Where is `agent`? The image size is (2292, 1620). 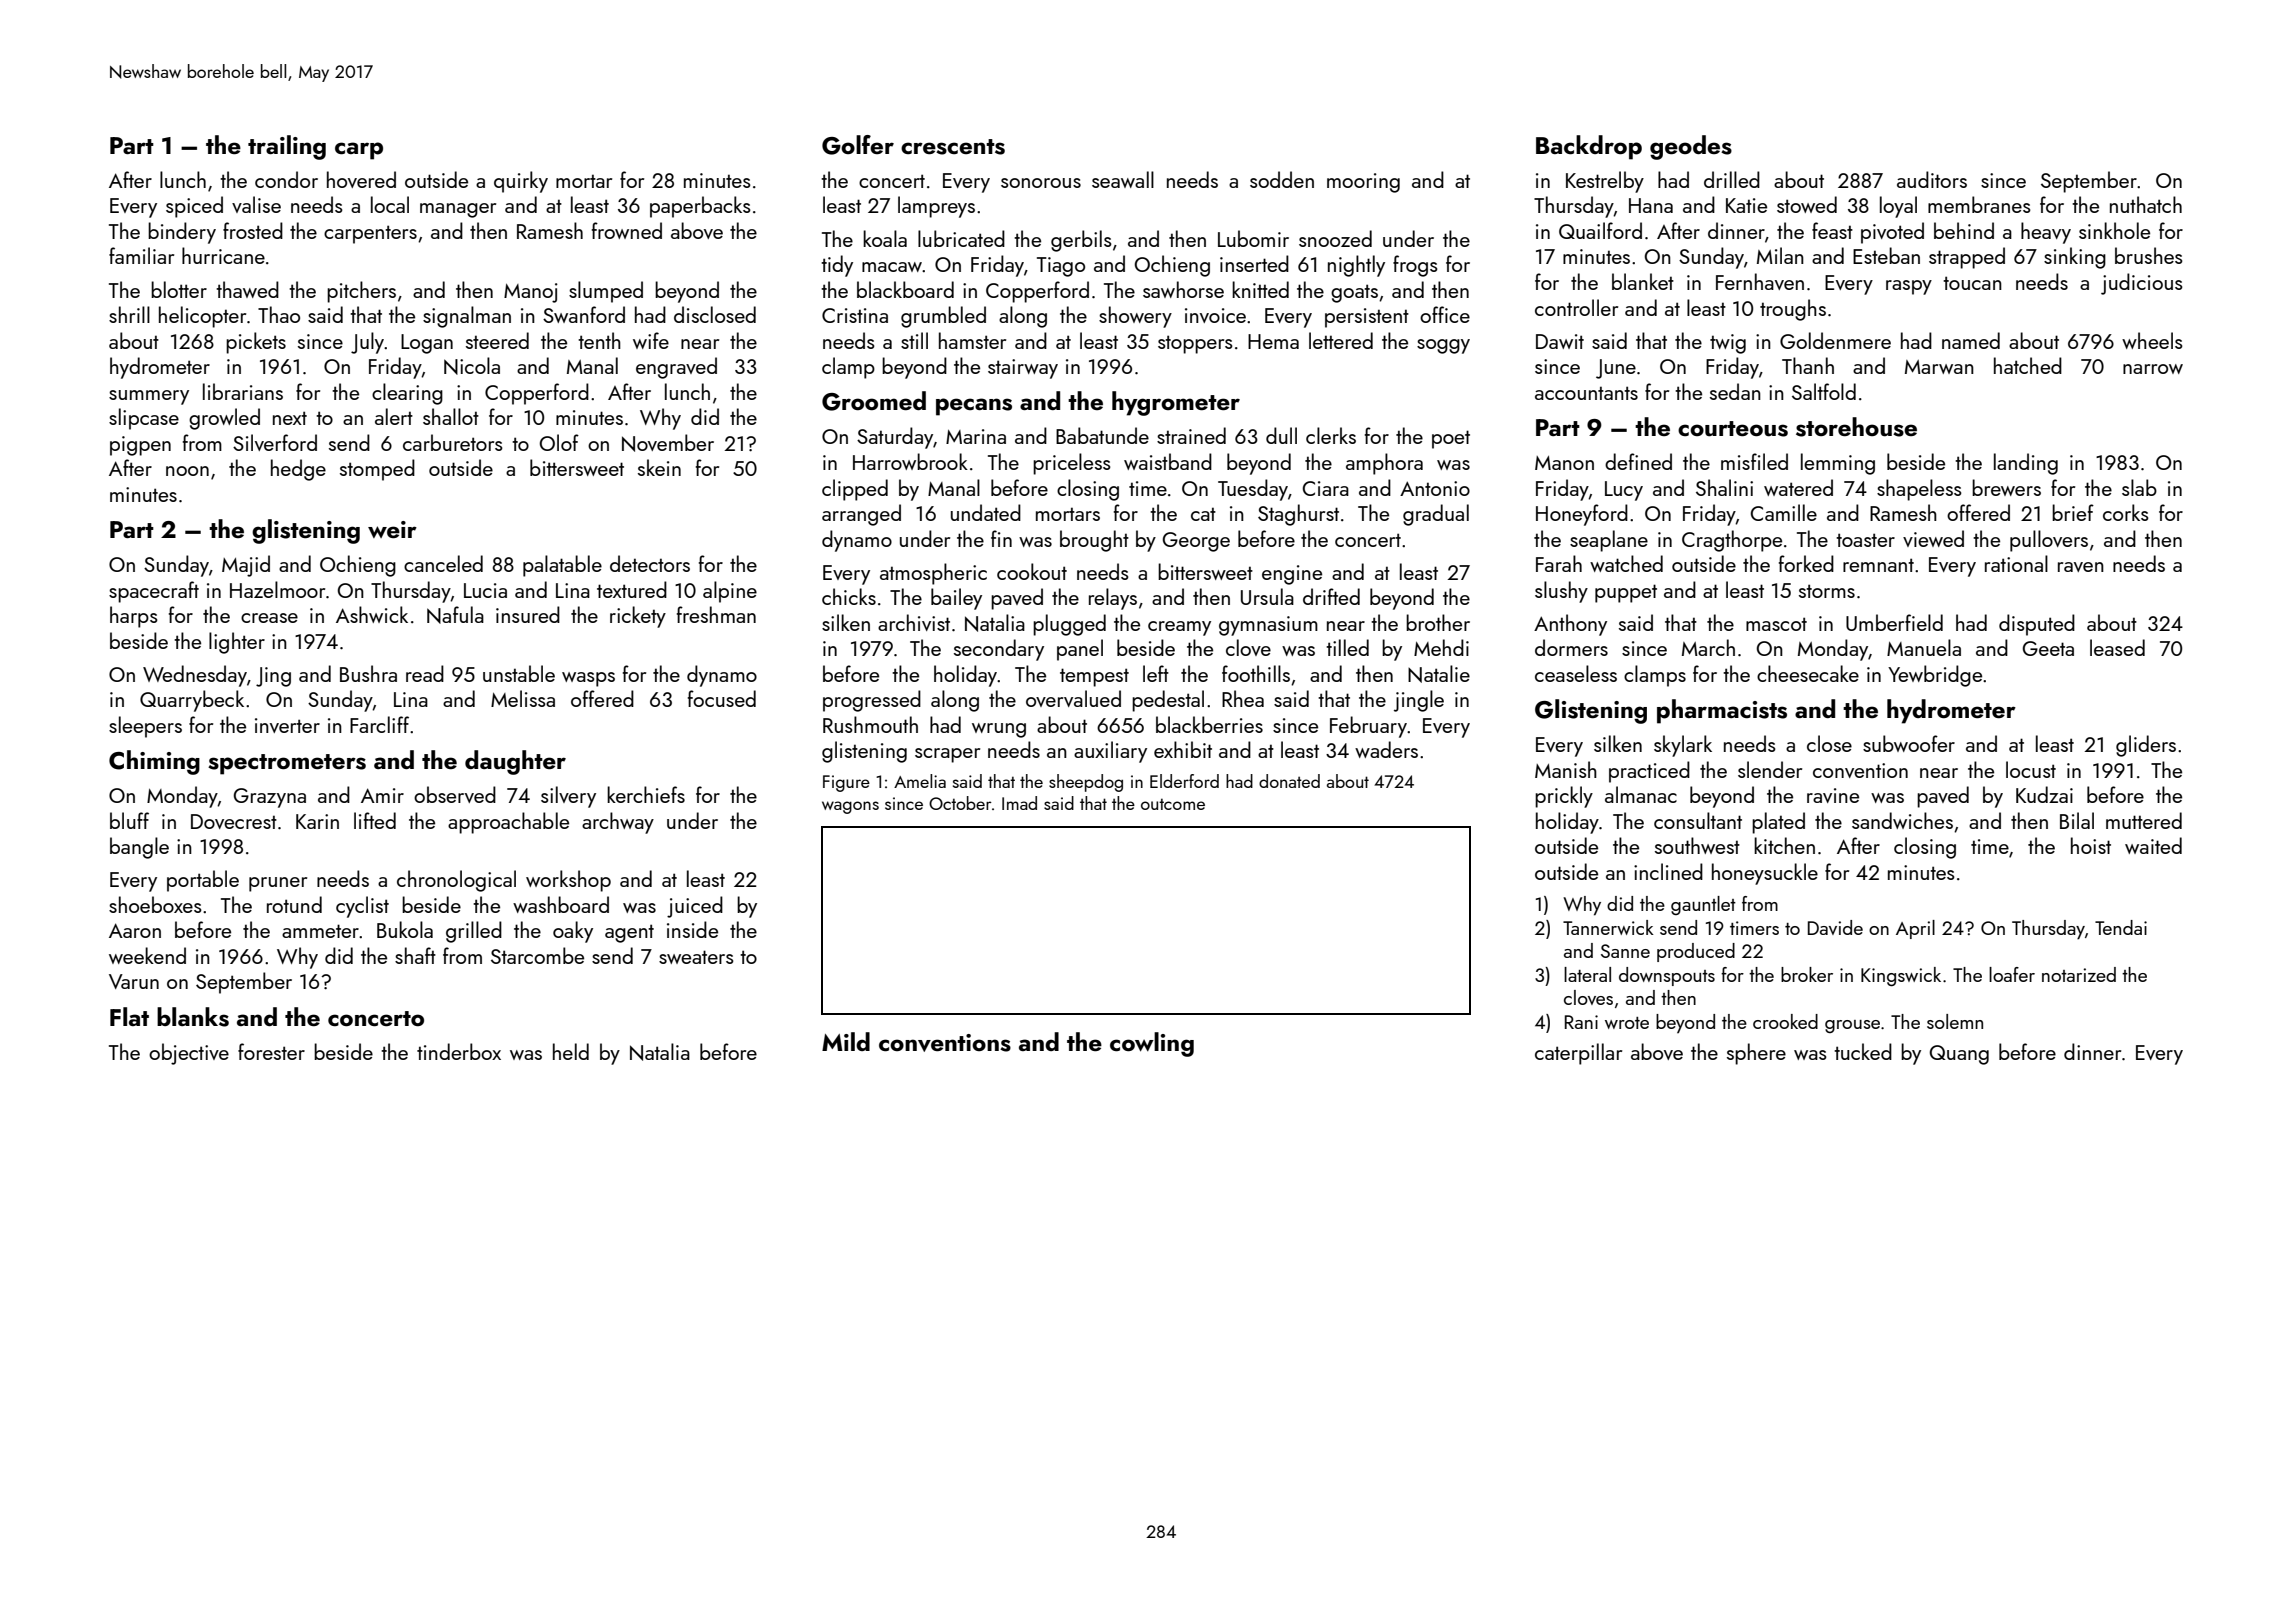 agent is located at coordinates (629, 933).
